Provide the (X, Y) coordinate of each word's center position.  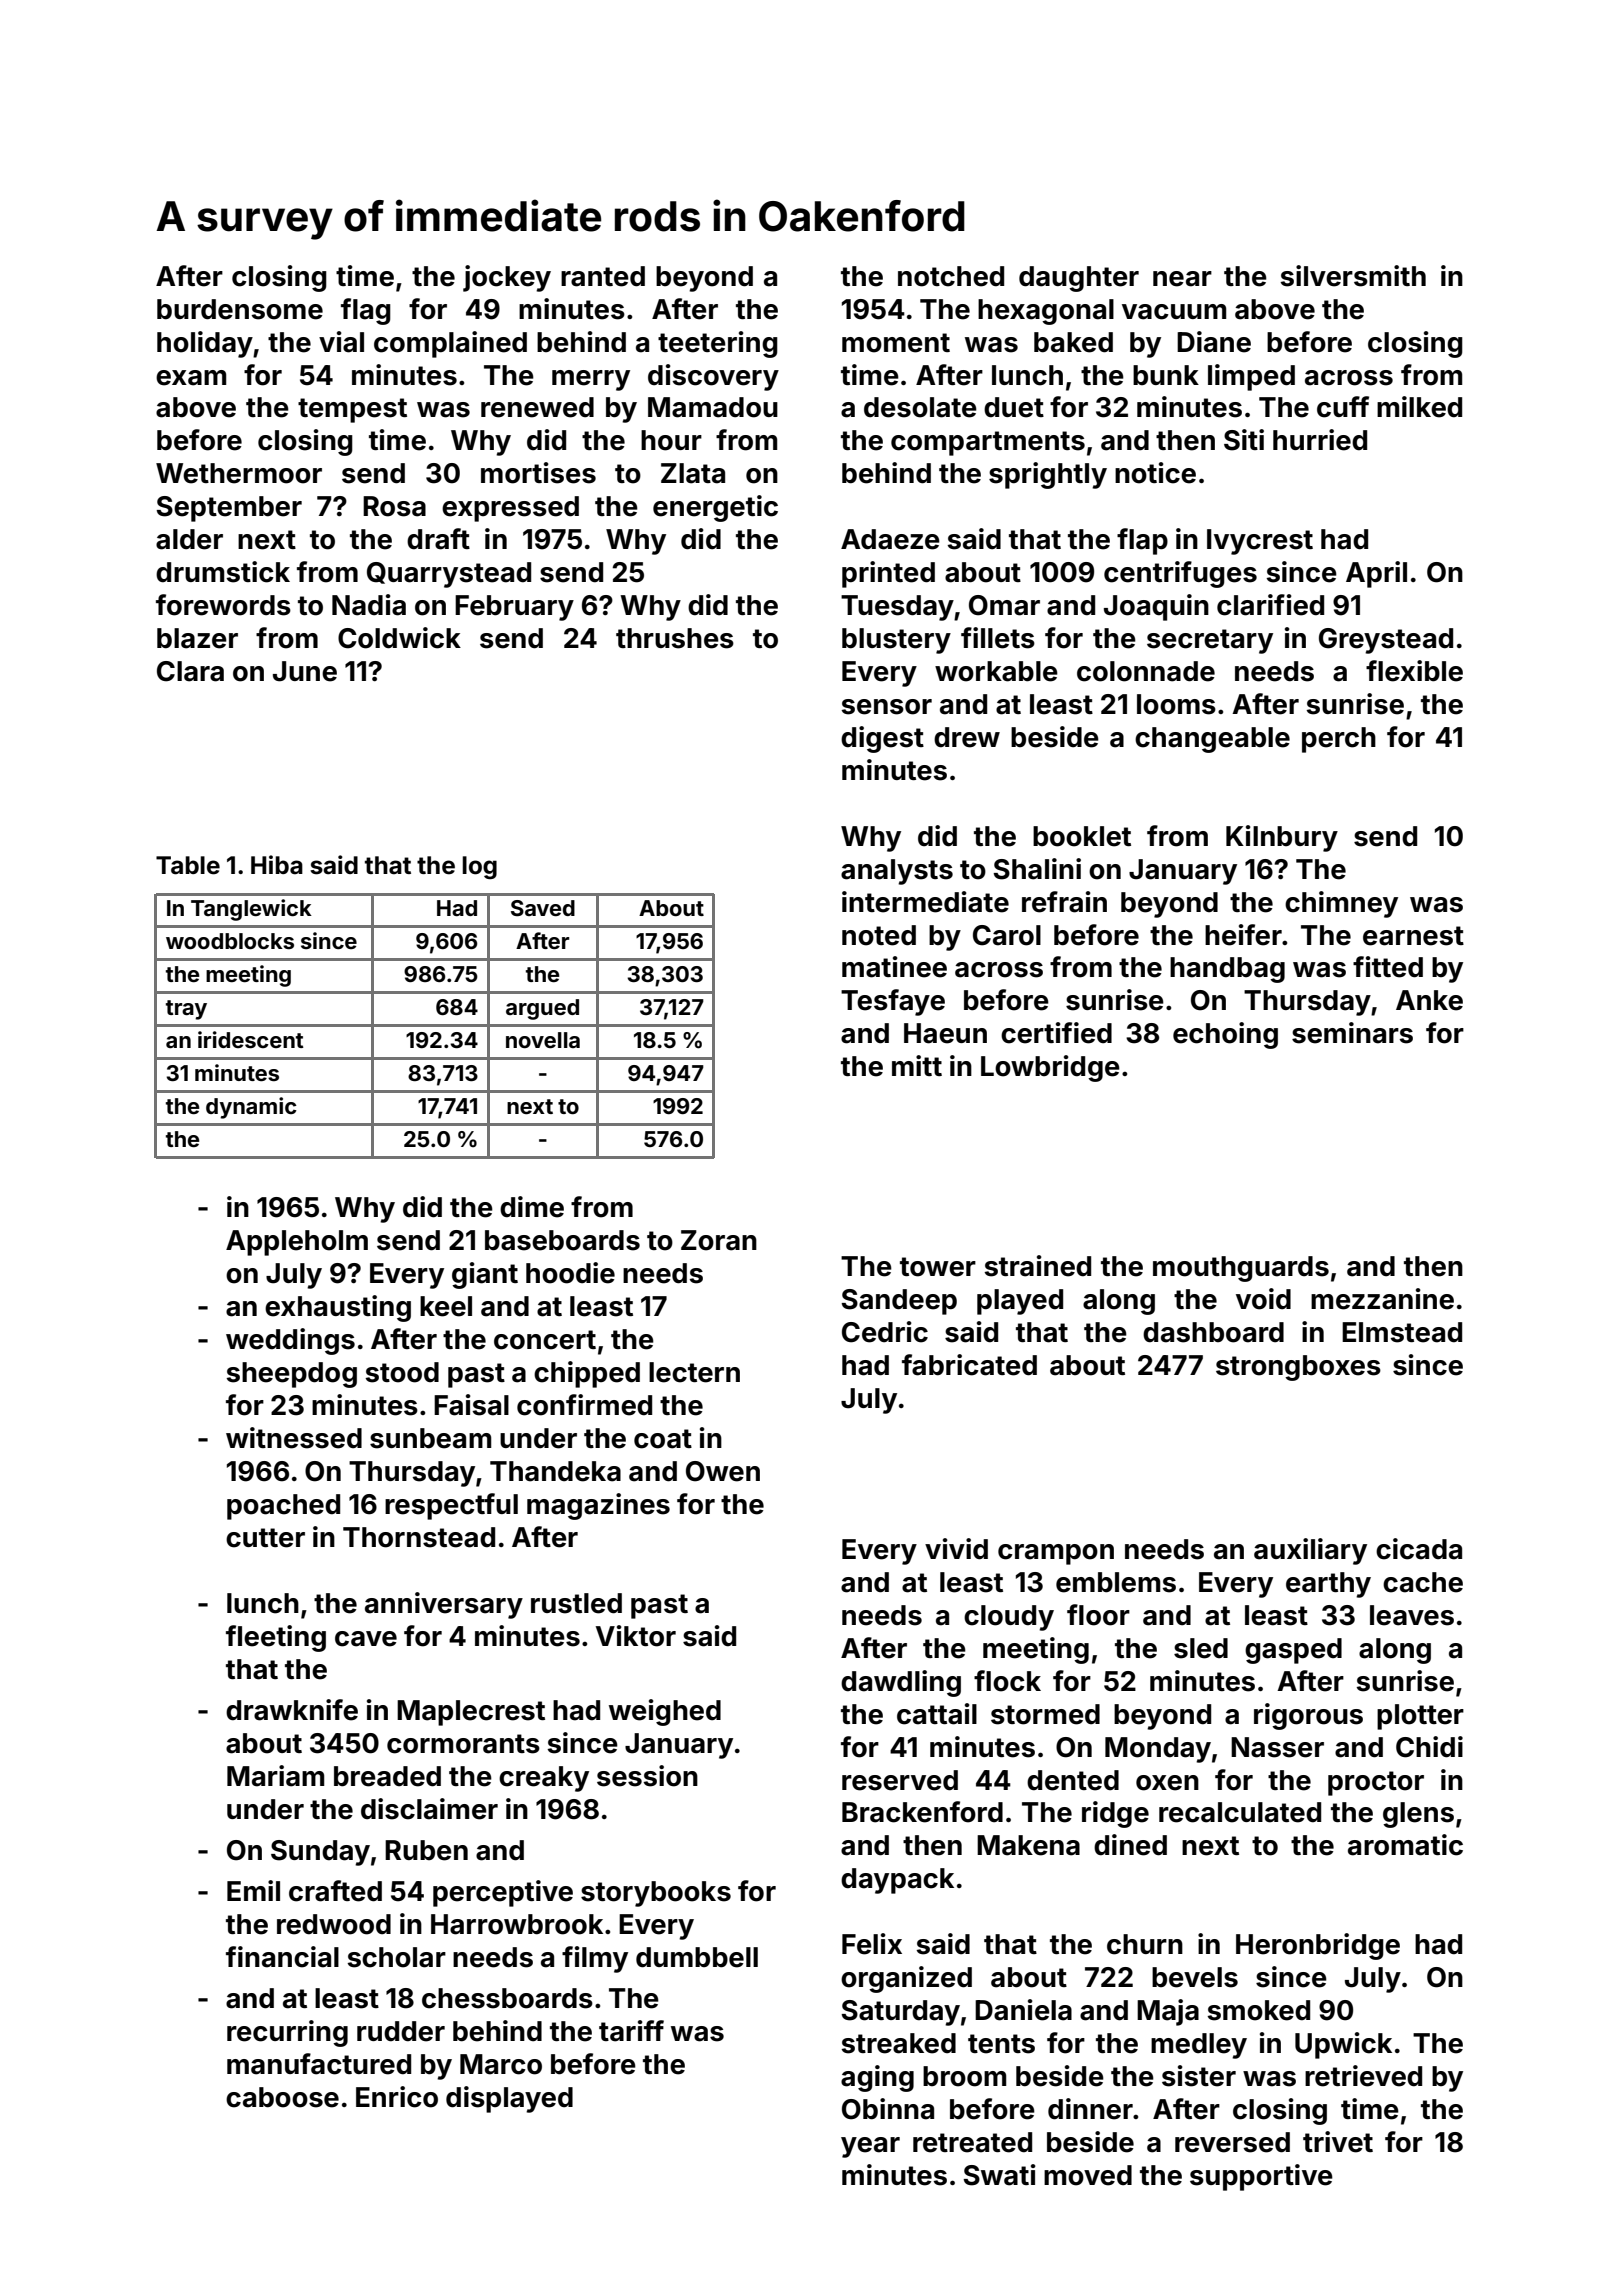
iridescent (251, 1039)
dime (532, 1207)
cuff (1343, 407)
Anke (1429, 1000)
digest (882, 739)
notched (951, 276)
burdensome (240, 309)
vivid (956, 1549)
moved (1088, 2175)
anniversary (444, 1605)
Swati (999, 2175)
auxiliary (1310, 1551)
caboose (282, 2097)
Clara (190, 671)
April (1376, 574)
